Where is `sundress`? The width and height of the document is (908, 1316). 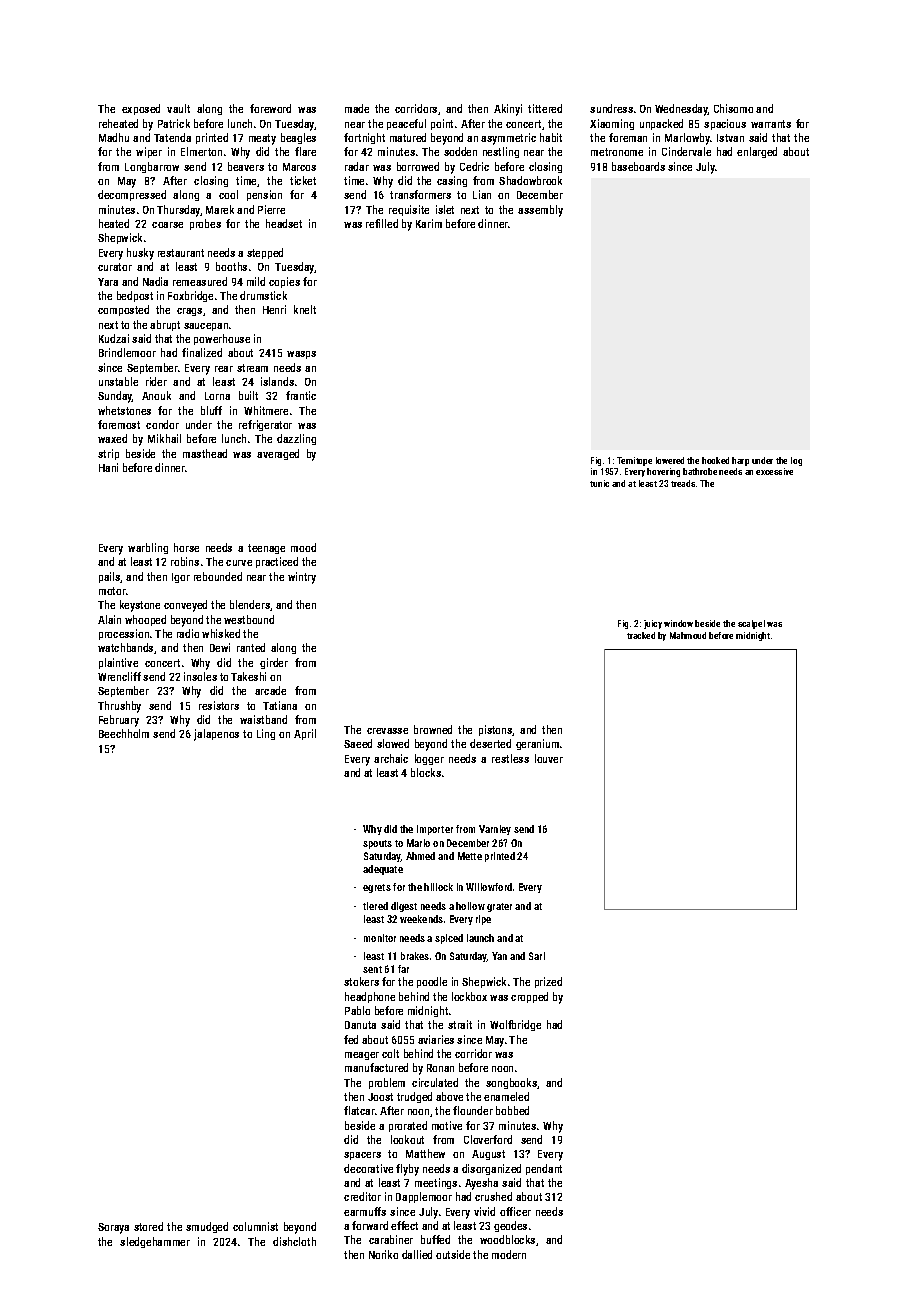
sundress is located at coordinates (611, 108).
